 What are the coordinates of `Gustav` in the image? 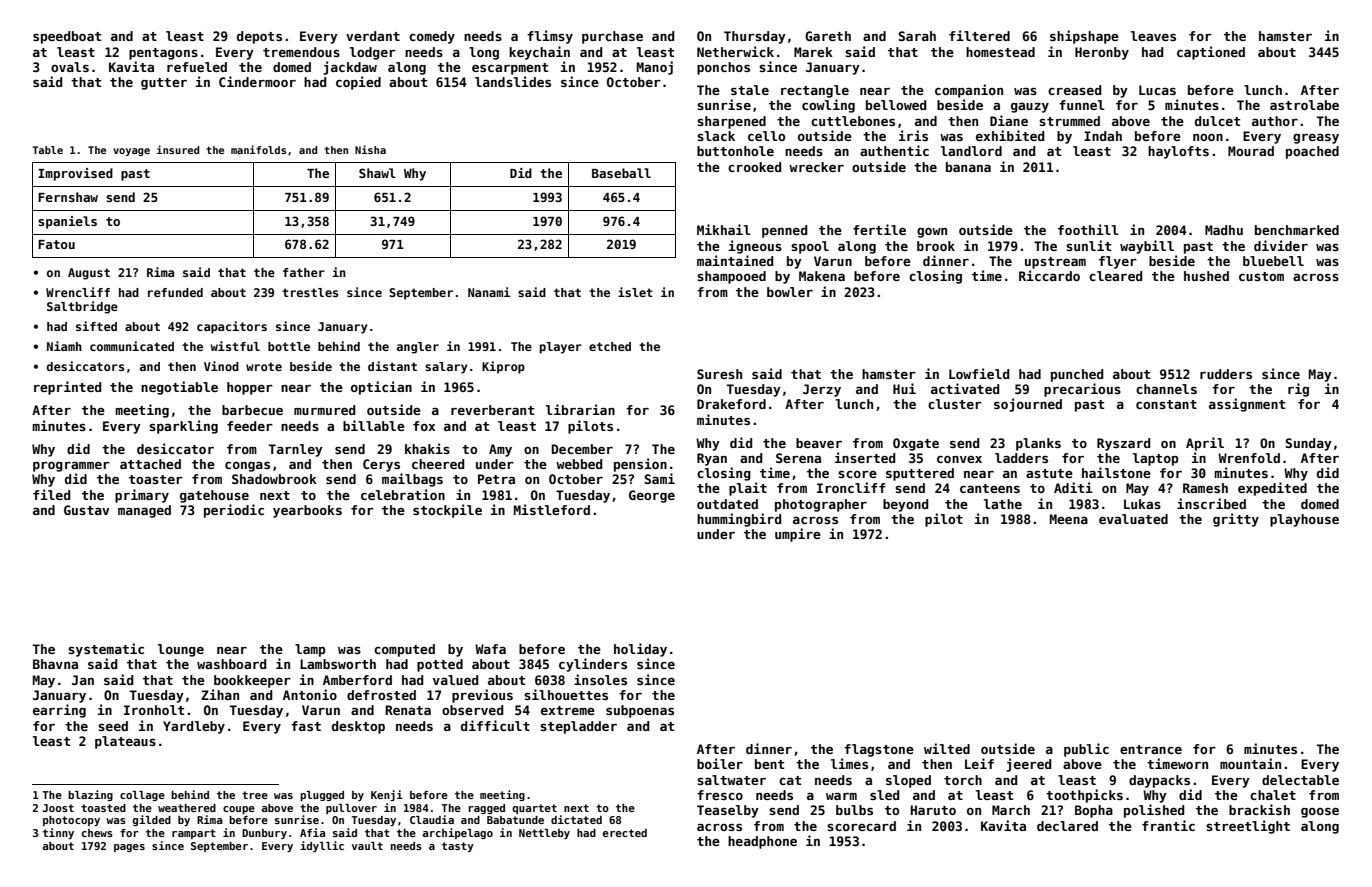 It's located at (86, 510).
